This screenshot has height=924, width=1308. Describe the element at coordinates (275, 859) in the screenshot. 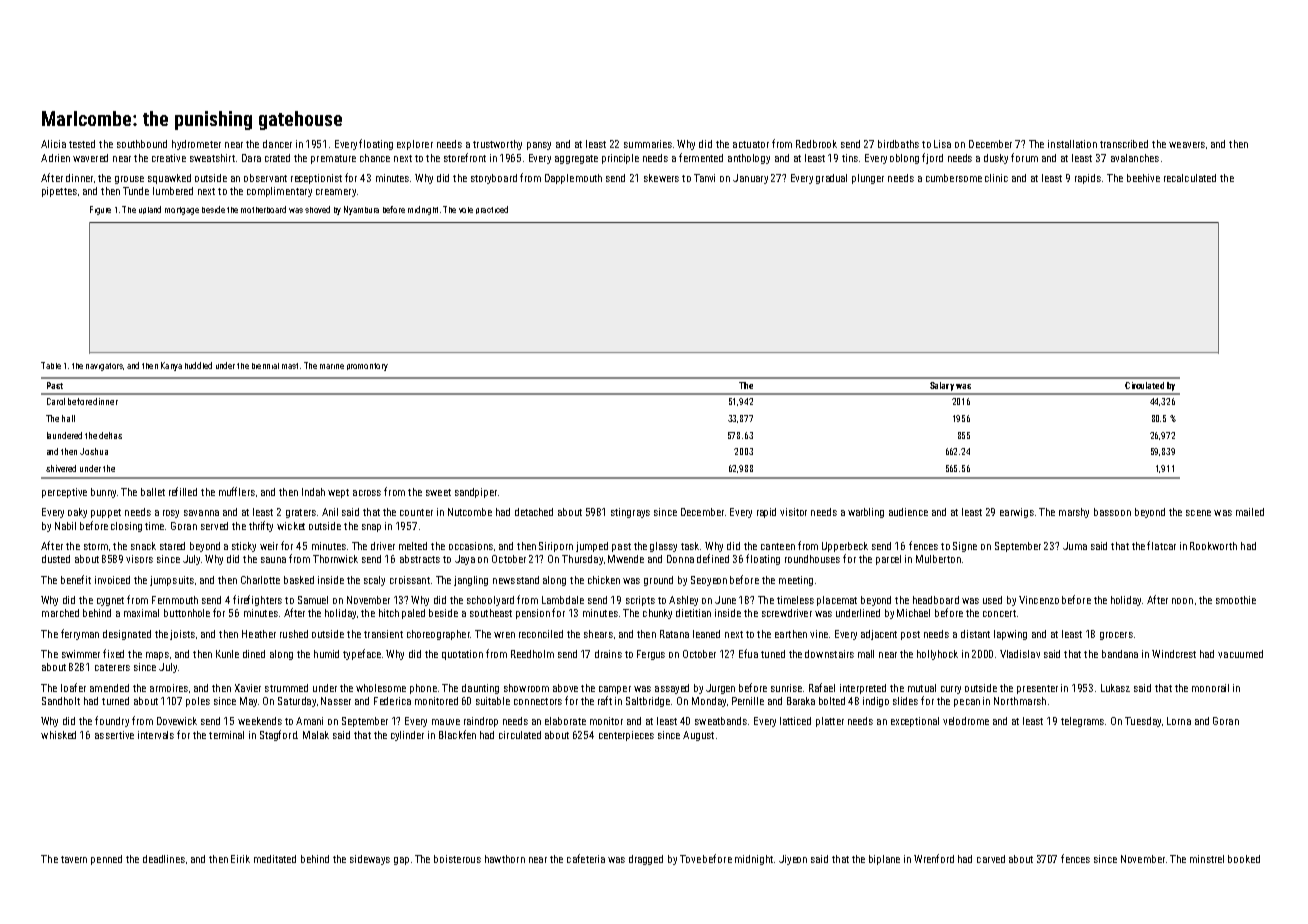

I see `meditated` at that location.
